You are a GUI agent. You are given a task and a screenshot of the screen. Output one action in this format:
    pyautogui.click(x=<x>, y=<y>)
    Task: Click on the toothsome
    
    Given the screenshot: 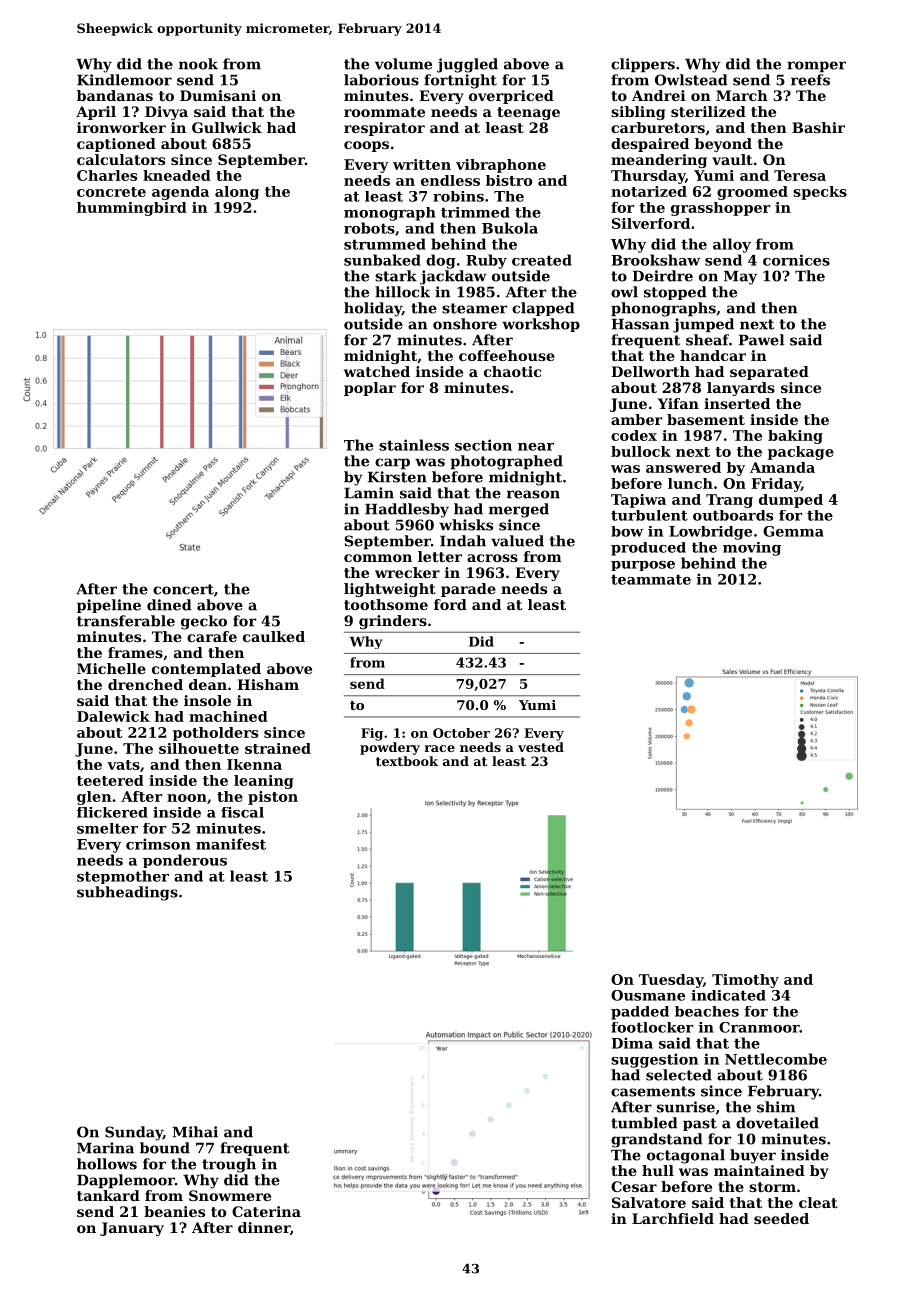 What is the action you would take?
    pyautogui.click(x=386, y=604)
